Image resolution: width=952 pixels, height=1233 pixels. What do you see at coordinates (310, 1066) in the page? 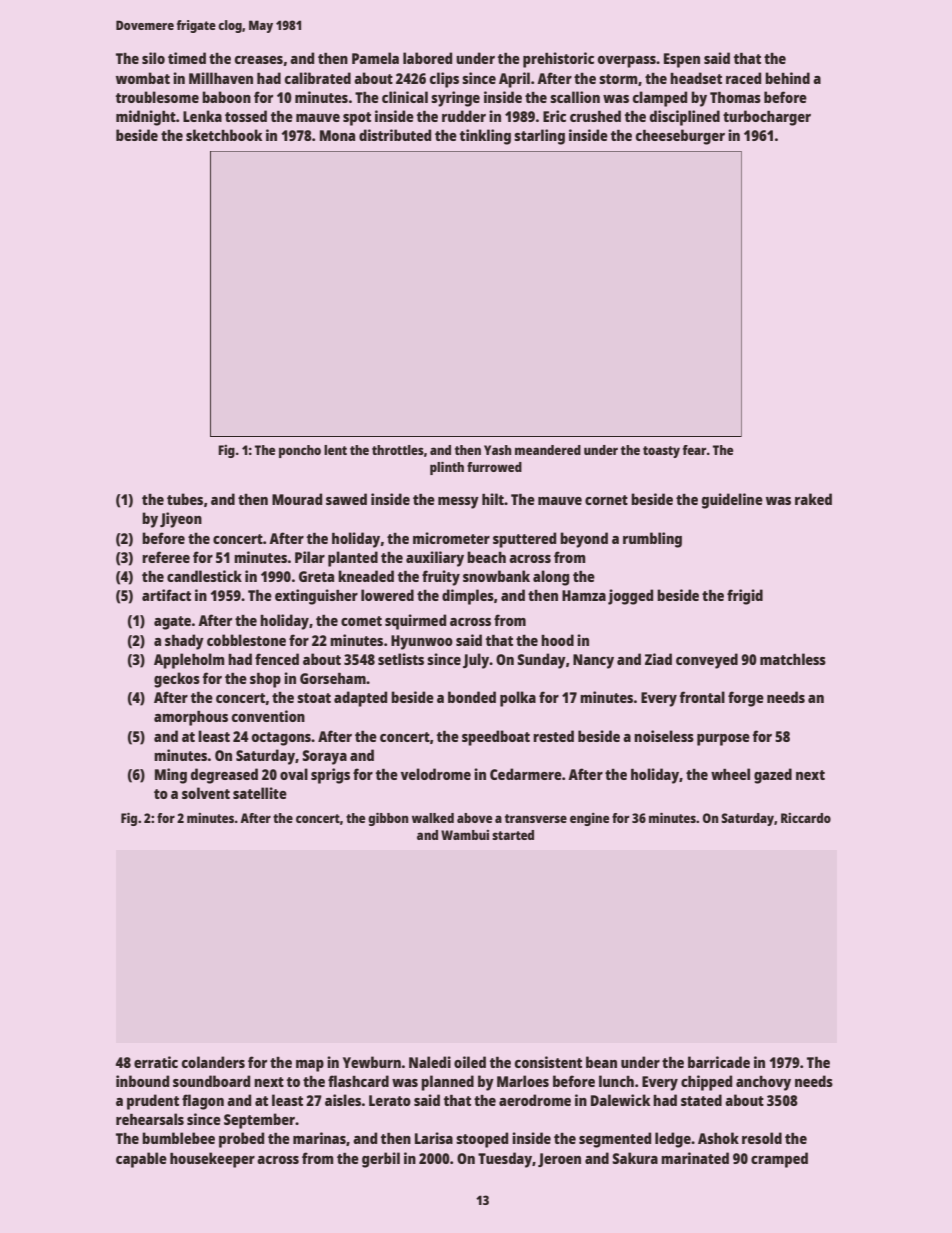
I see `map` at bounding box center [310, 1066].
